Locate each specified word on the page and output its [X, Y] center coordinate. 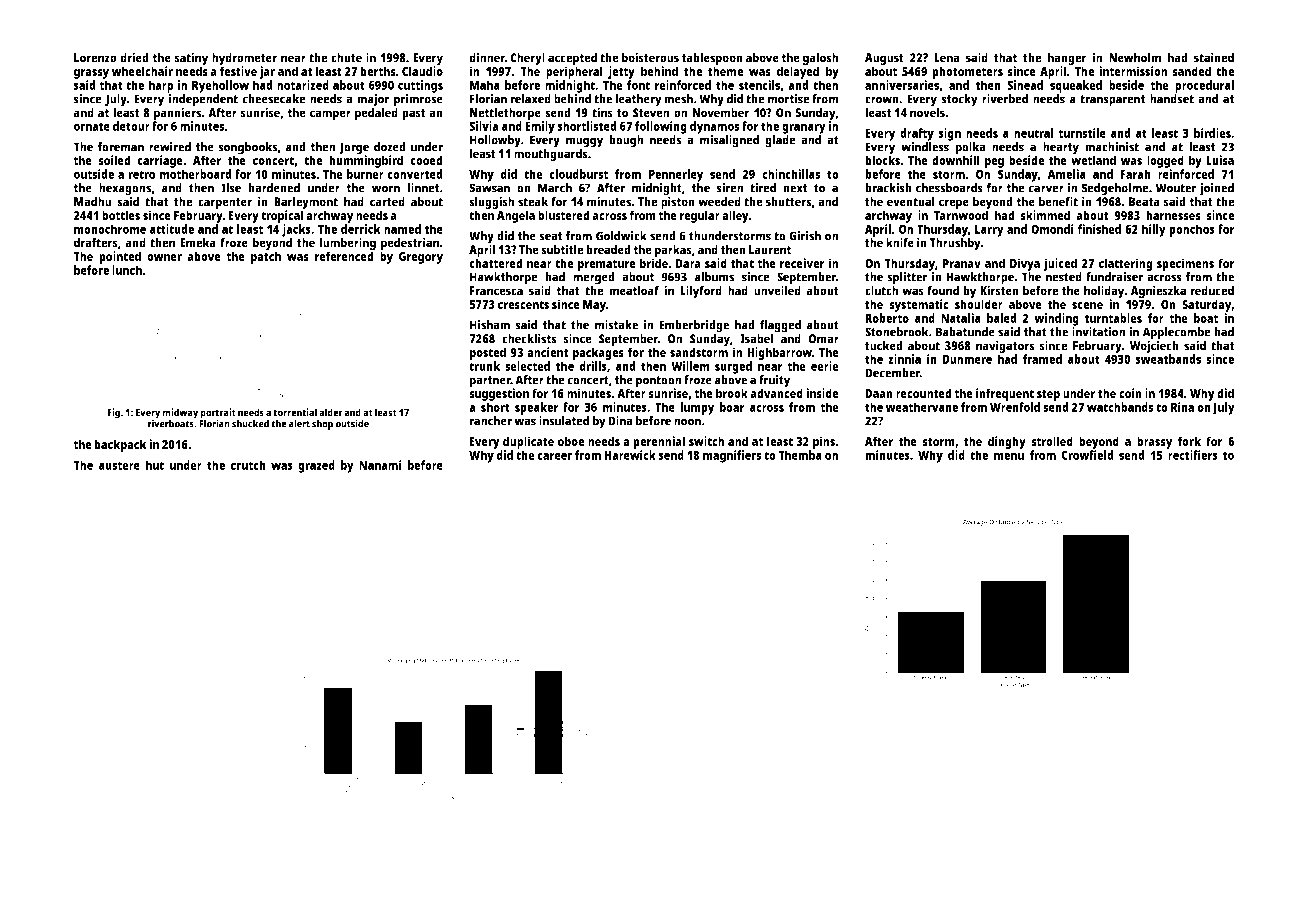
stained [1214, 57]
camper [330, 115]
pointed [120, 257]
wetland [1093, 160]
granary [804, 129]
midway [180, 413]
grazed [316, 466]
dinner [487, 57]
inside [822, 393]
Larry [989, 230]
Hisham [490, 325]
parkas [673, 251]
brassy [1154, 442]
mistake [616, 325]
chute [346, 58]
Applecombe [1177, 333]
